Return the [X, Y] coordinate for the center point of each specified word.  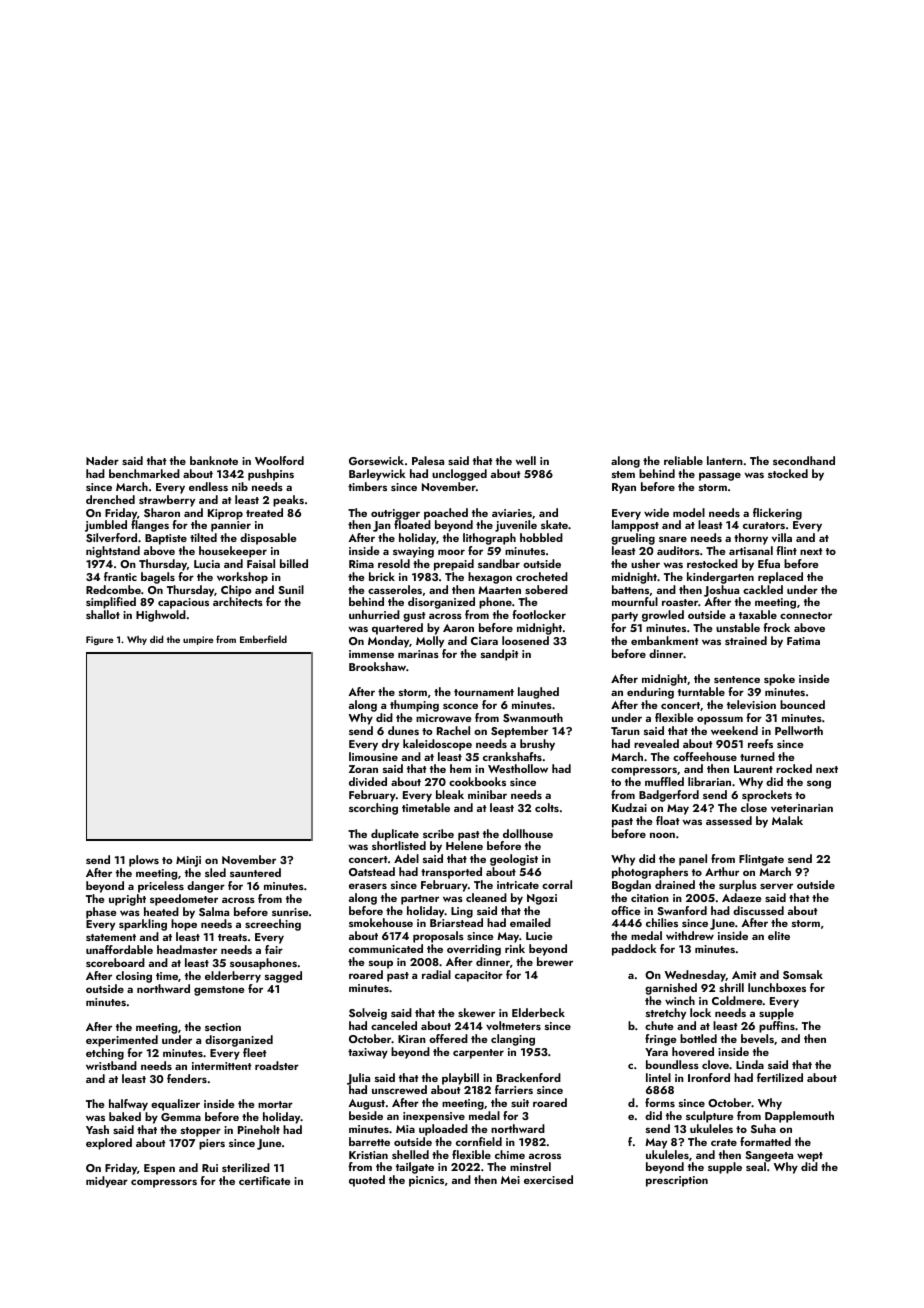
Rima [361, 564]
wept [810, 1157]
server [776, 886]
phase [101, 913]
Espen [159, 1169]
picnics [426, 1181]
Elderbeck [538, 1012]
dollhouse [528, 833]
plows [144, 861]
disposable [268, 539]
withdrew [690, 935]
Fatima [803, 641]
